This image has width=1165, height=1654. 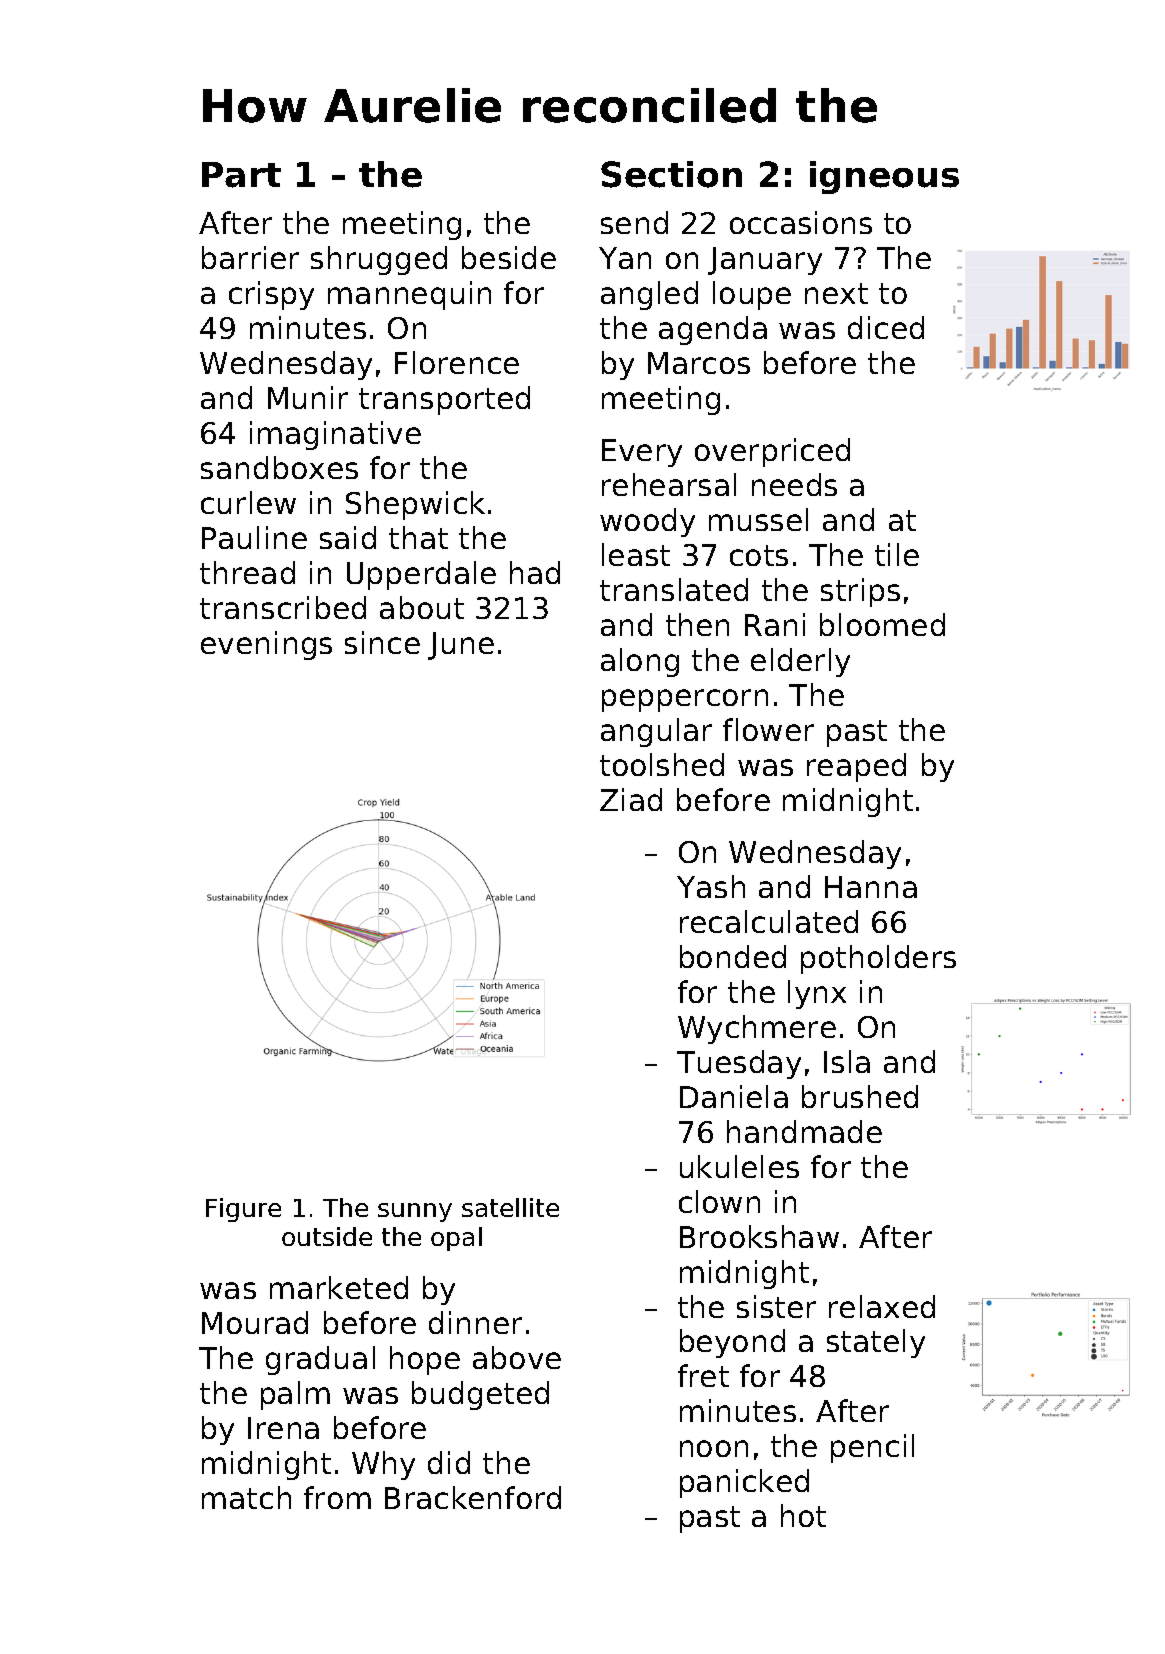 What do you see at coordinates (856, 767) in the image?
I see `reaped` at bounding box center [856, 767].
